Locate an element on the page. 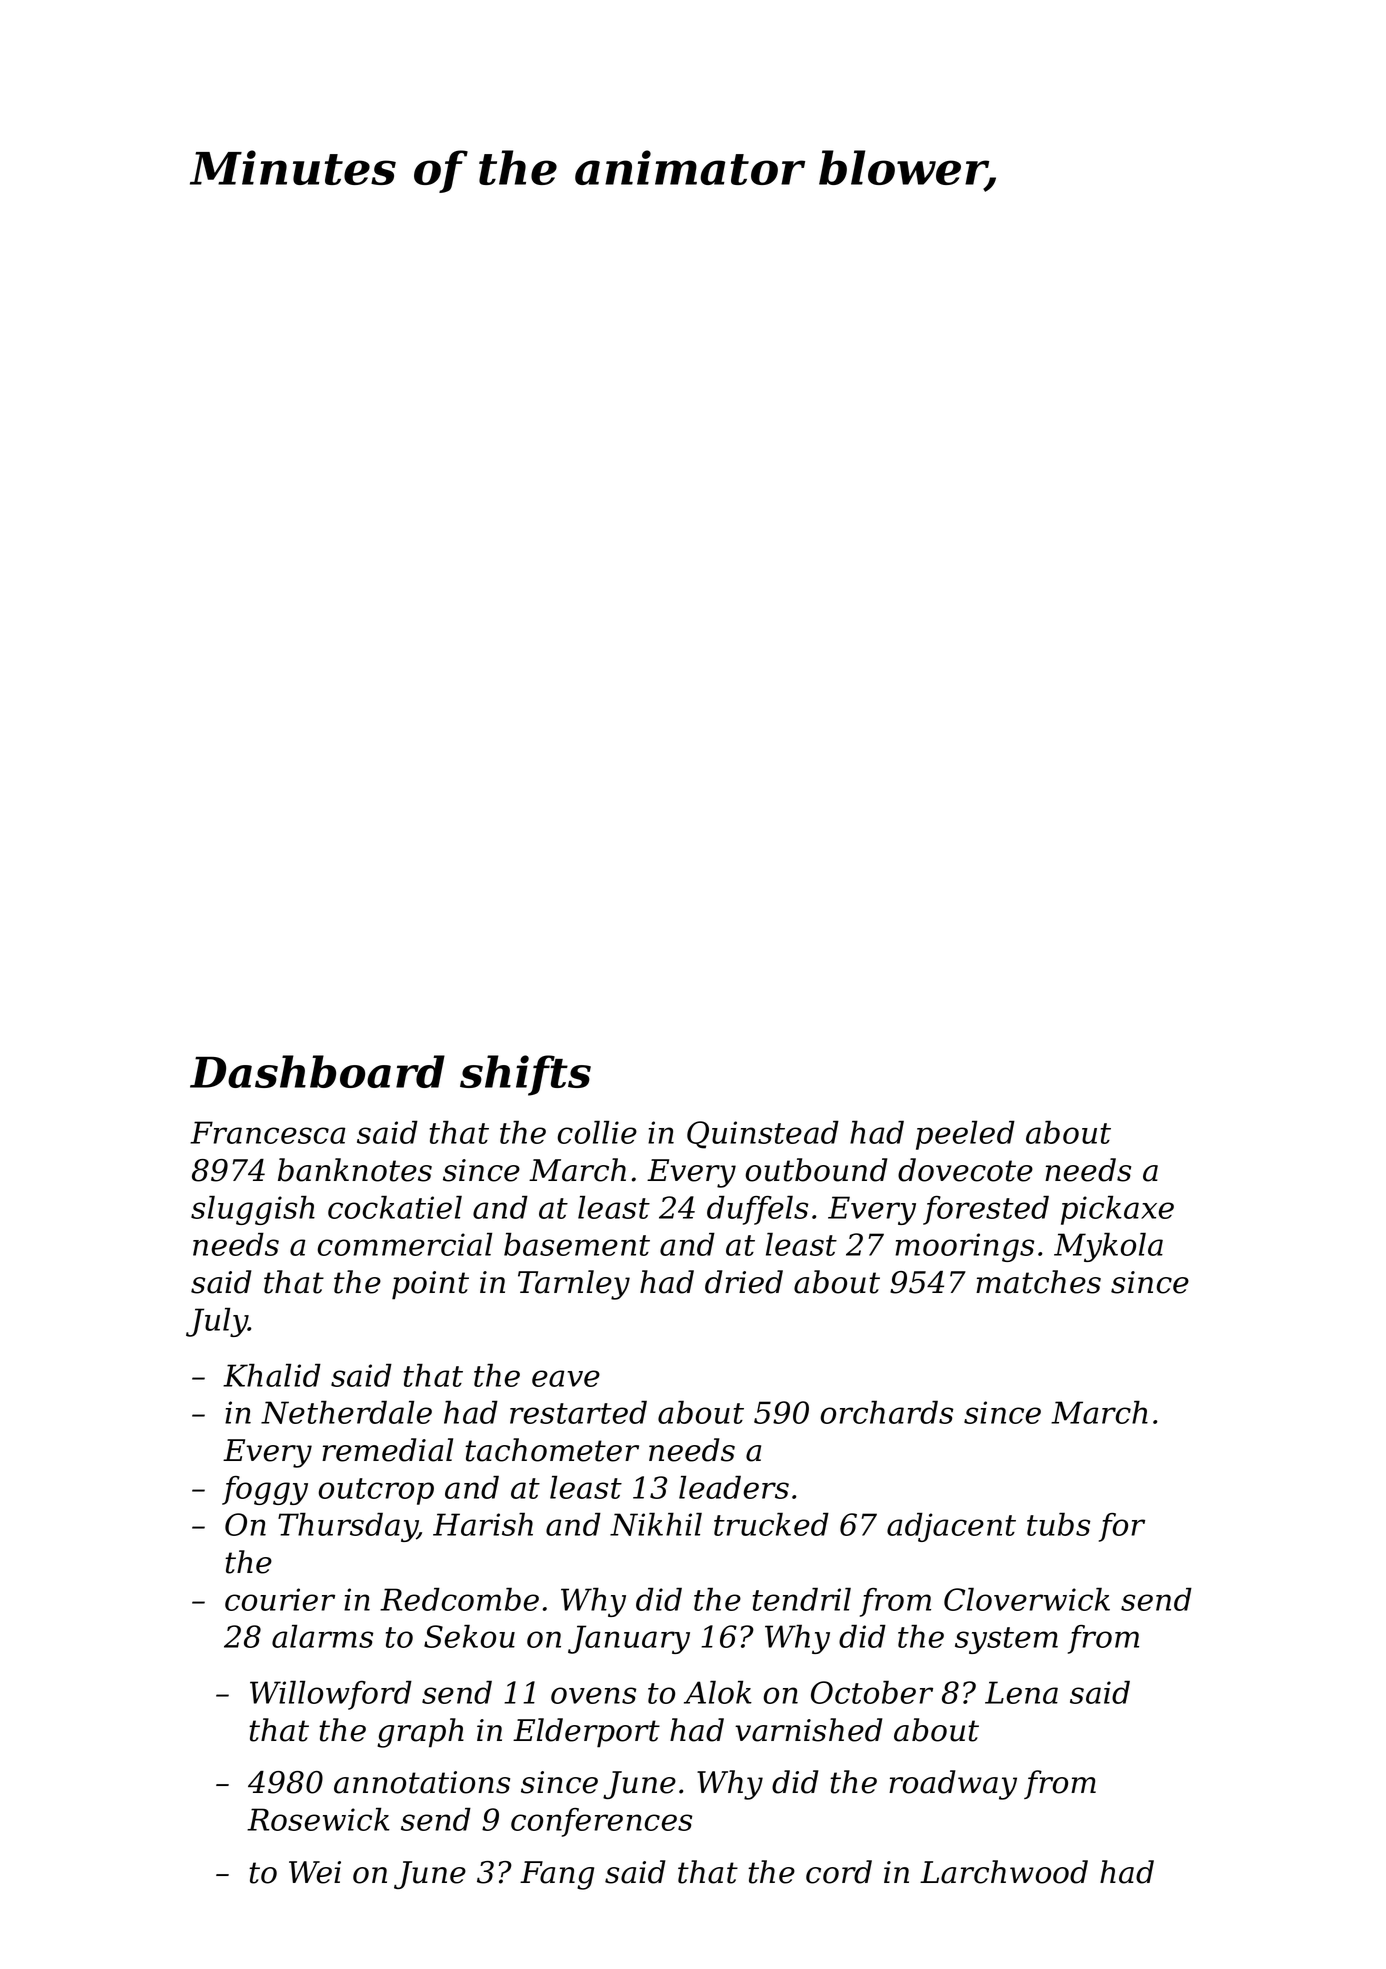 Image resolution: width=1386 pixels, height=1969 pixels. dried is located at coordinates (744, 1282).
